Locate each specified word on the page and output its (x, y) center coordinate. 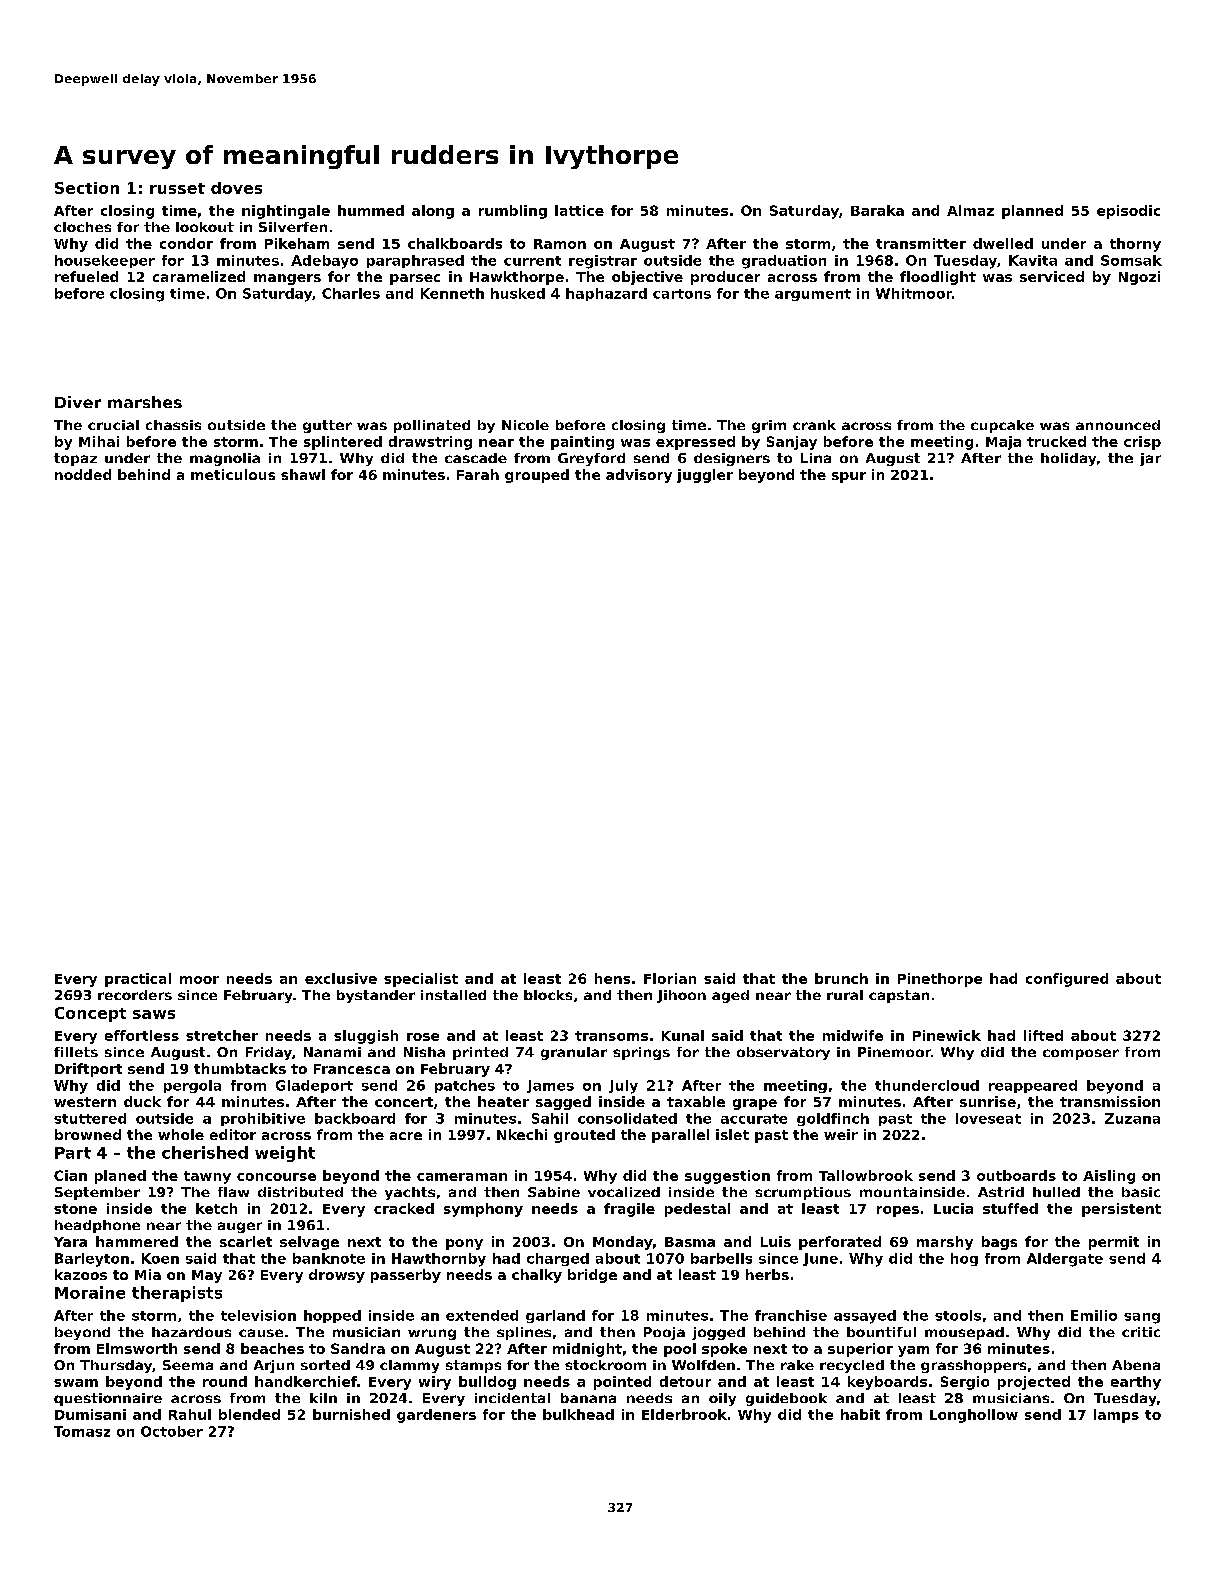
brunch (841, 978)
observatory (783, 1053)
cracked (404, 1208)
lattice (579, 210)
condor (186, 243)
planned (1032, 212)
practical (138, 980)
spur (849, 477)
